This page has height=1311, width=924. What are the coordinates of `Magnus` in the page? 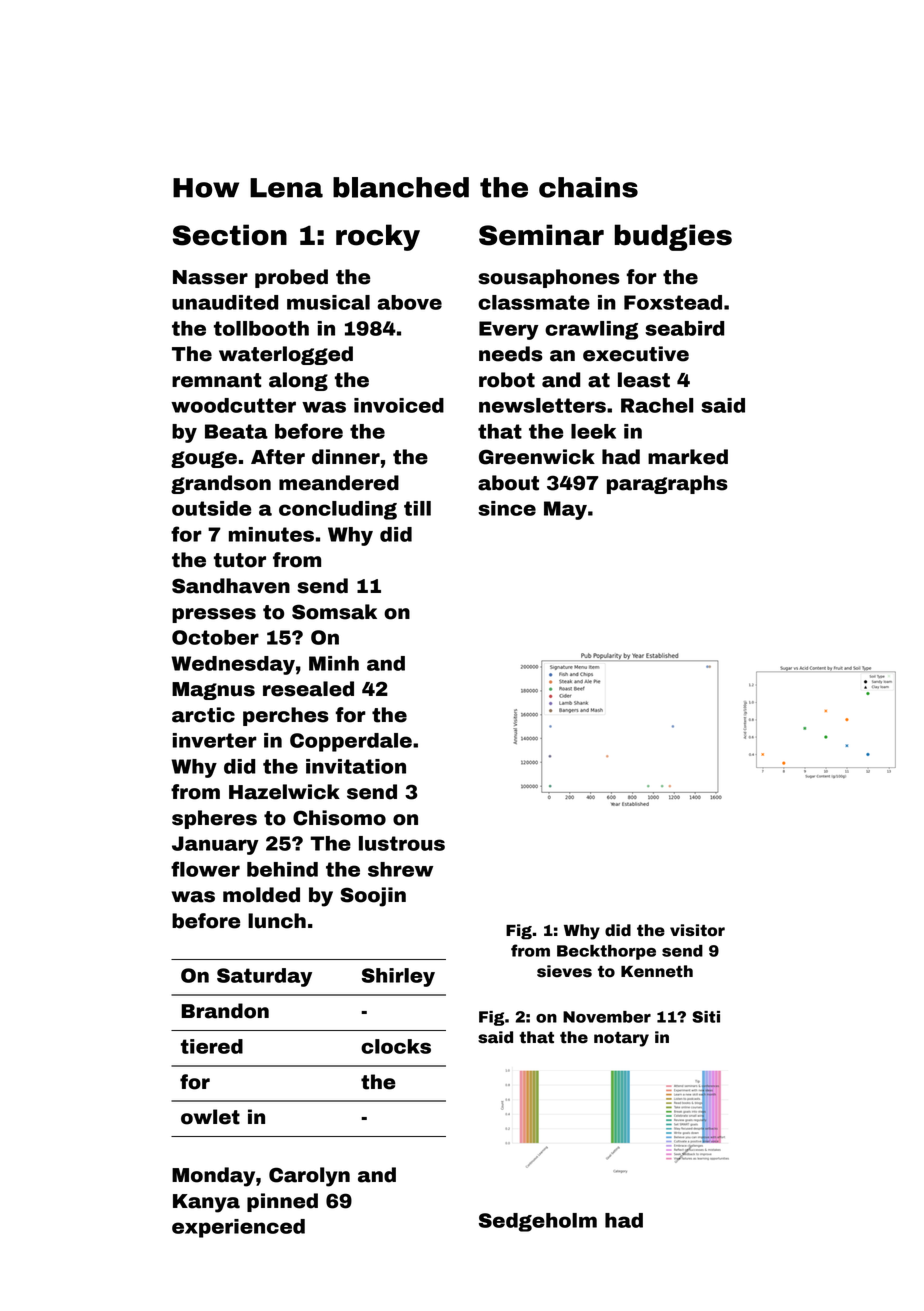 It's located at (213, 691).
